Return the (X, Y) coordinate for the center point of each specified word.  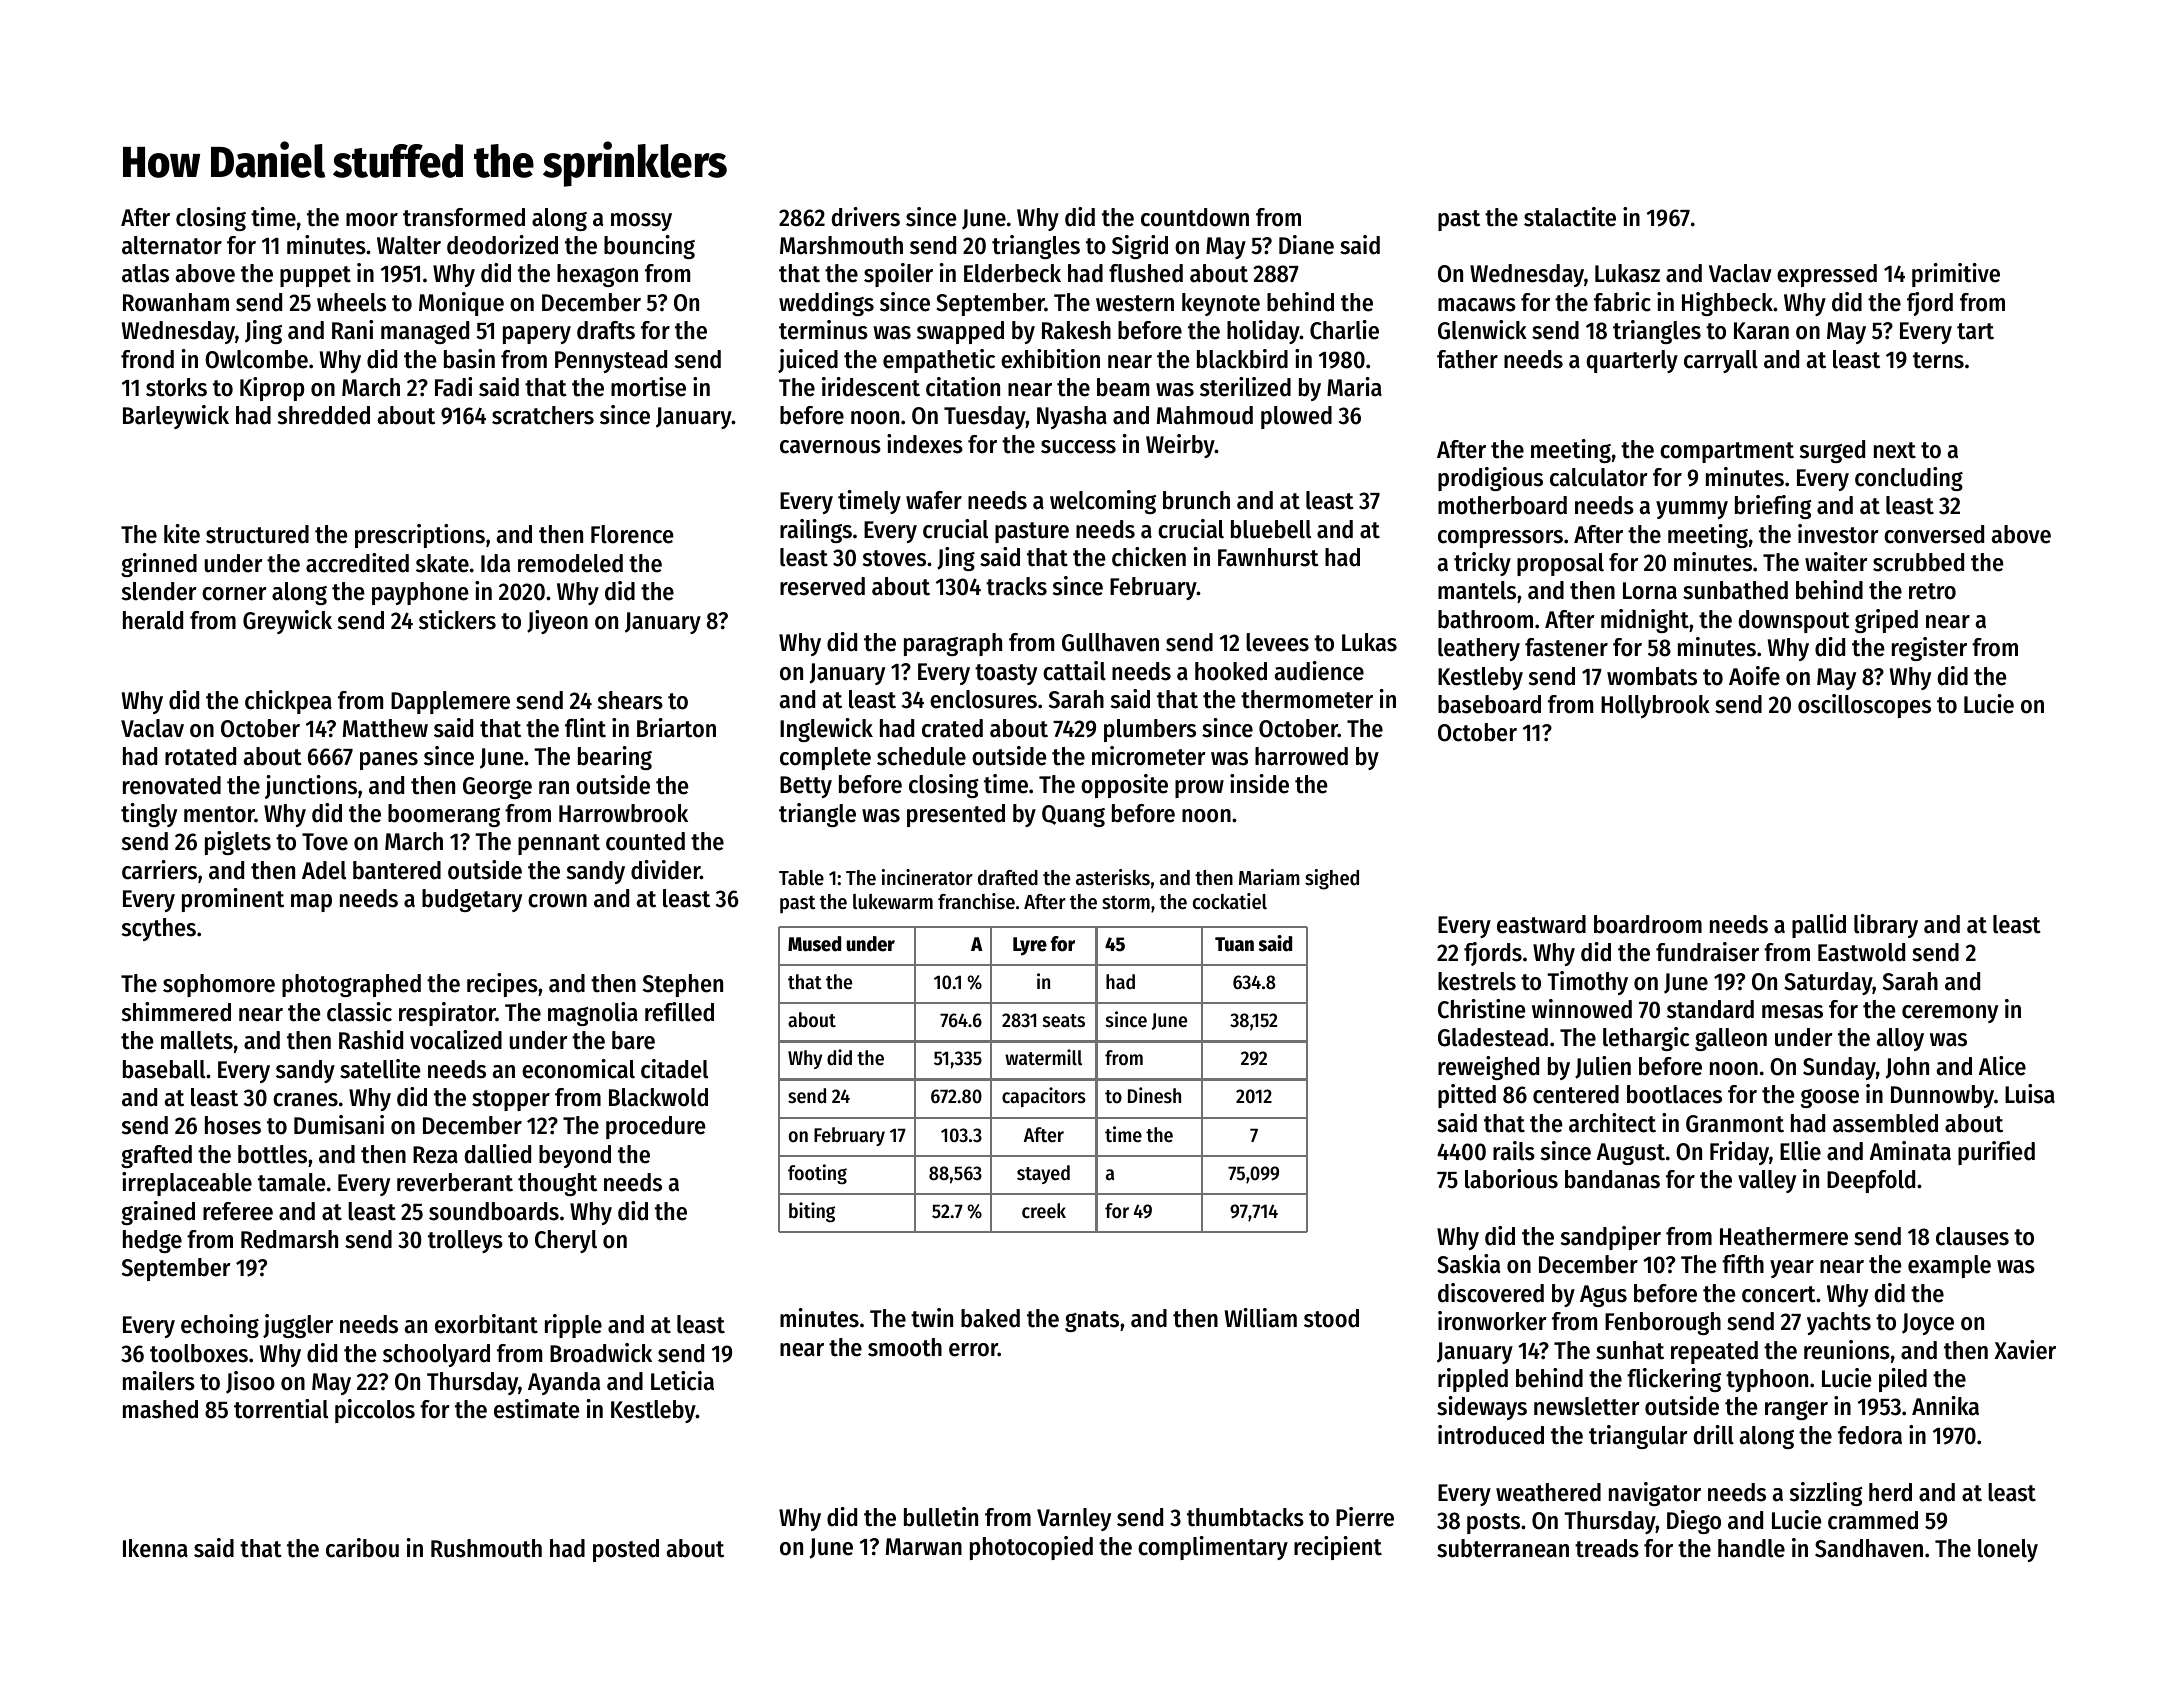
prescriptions (420, 536)
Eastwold (1861, 952)
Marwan (924, 1547)
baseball (164, 1069)
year (1792, 1269)
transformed (464, 217)
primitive (1956, 275)
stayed (1043, 1174)
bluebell (1271, 529)
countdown (1195, 217)
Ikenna (155, 1548)
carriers (159, 870)
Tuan (1234, 944)
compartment (1727, 452)
